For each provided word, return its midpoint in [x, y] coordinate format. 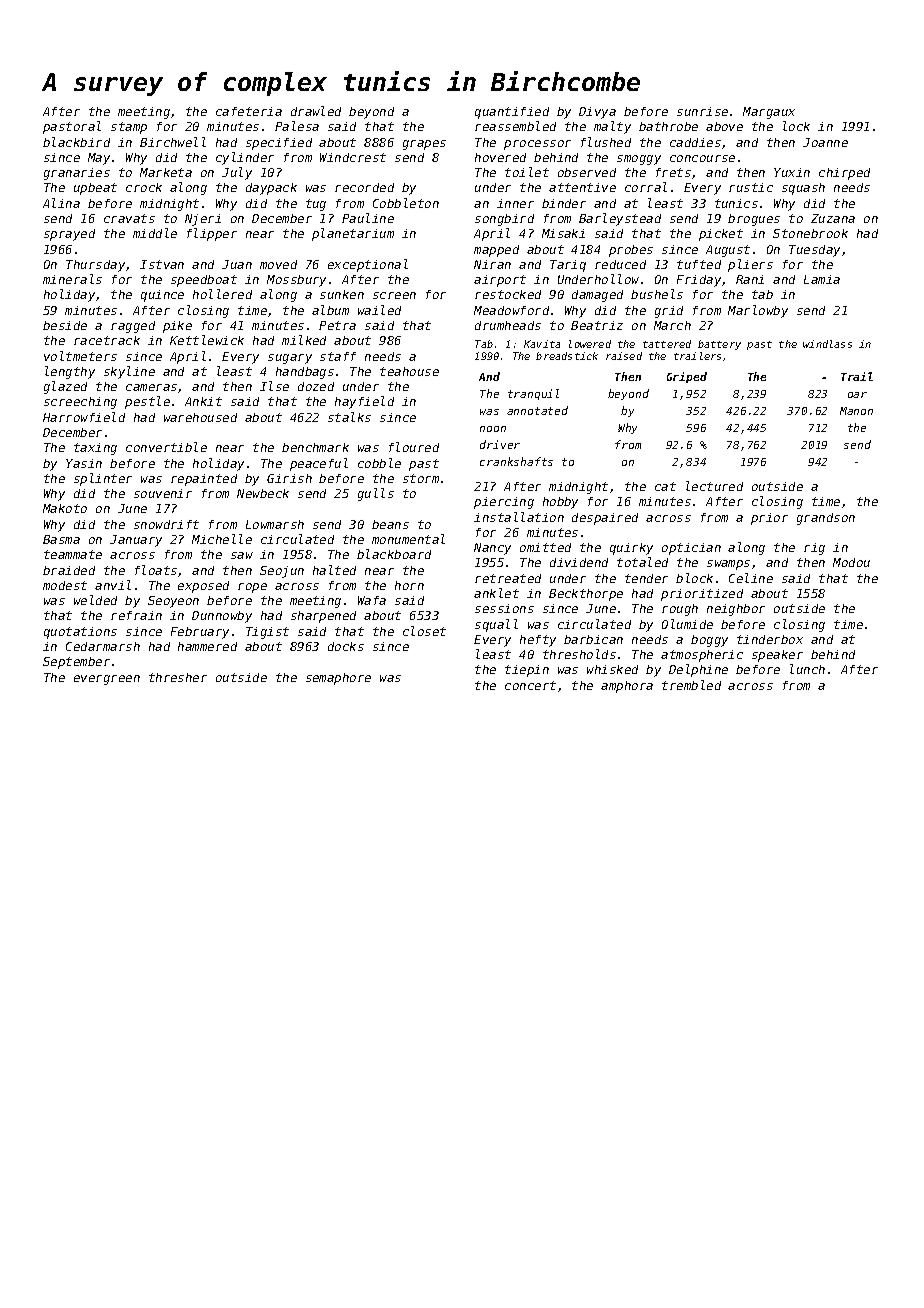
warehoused [200, 417]
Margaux [769, 113]
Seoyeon [173, 602]
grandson [826, 519]
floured [414, 447]
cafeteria [249, 111]
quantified [512, 113]
